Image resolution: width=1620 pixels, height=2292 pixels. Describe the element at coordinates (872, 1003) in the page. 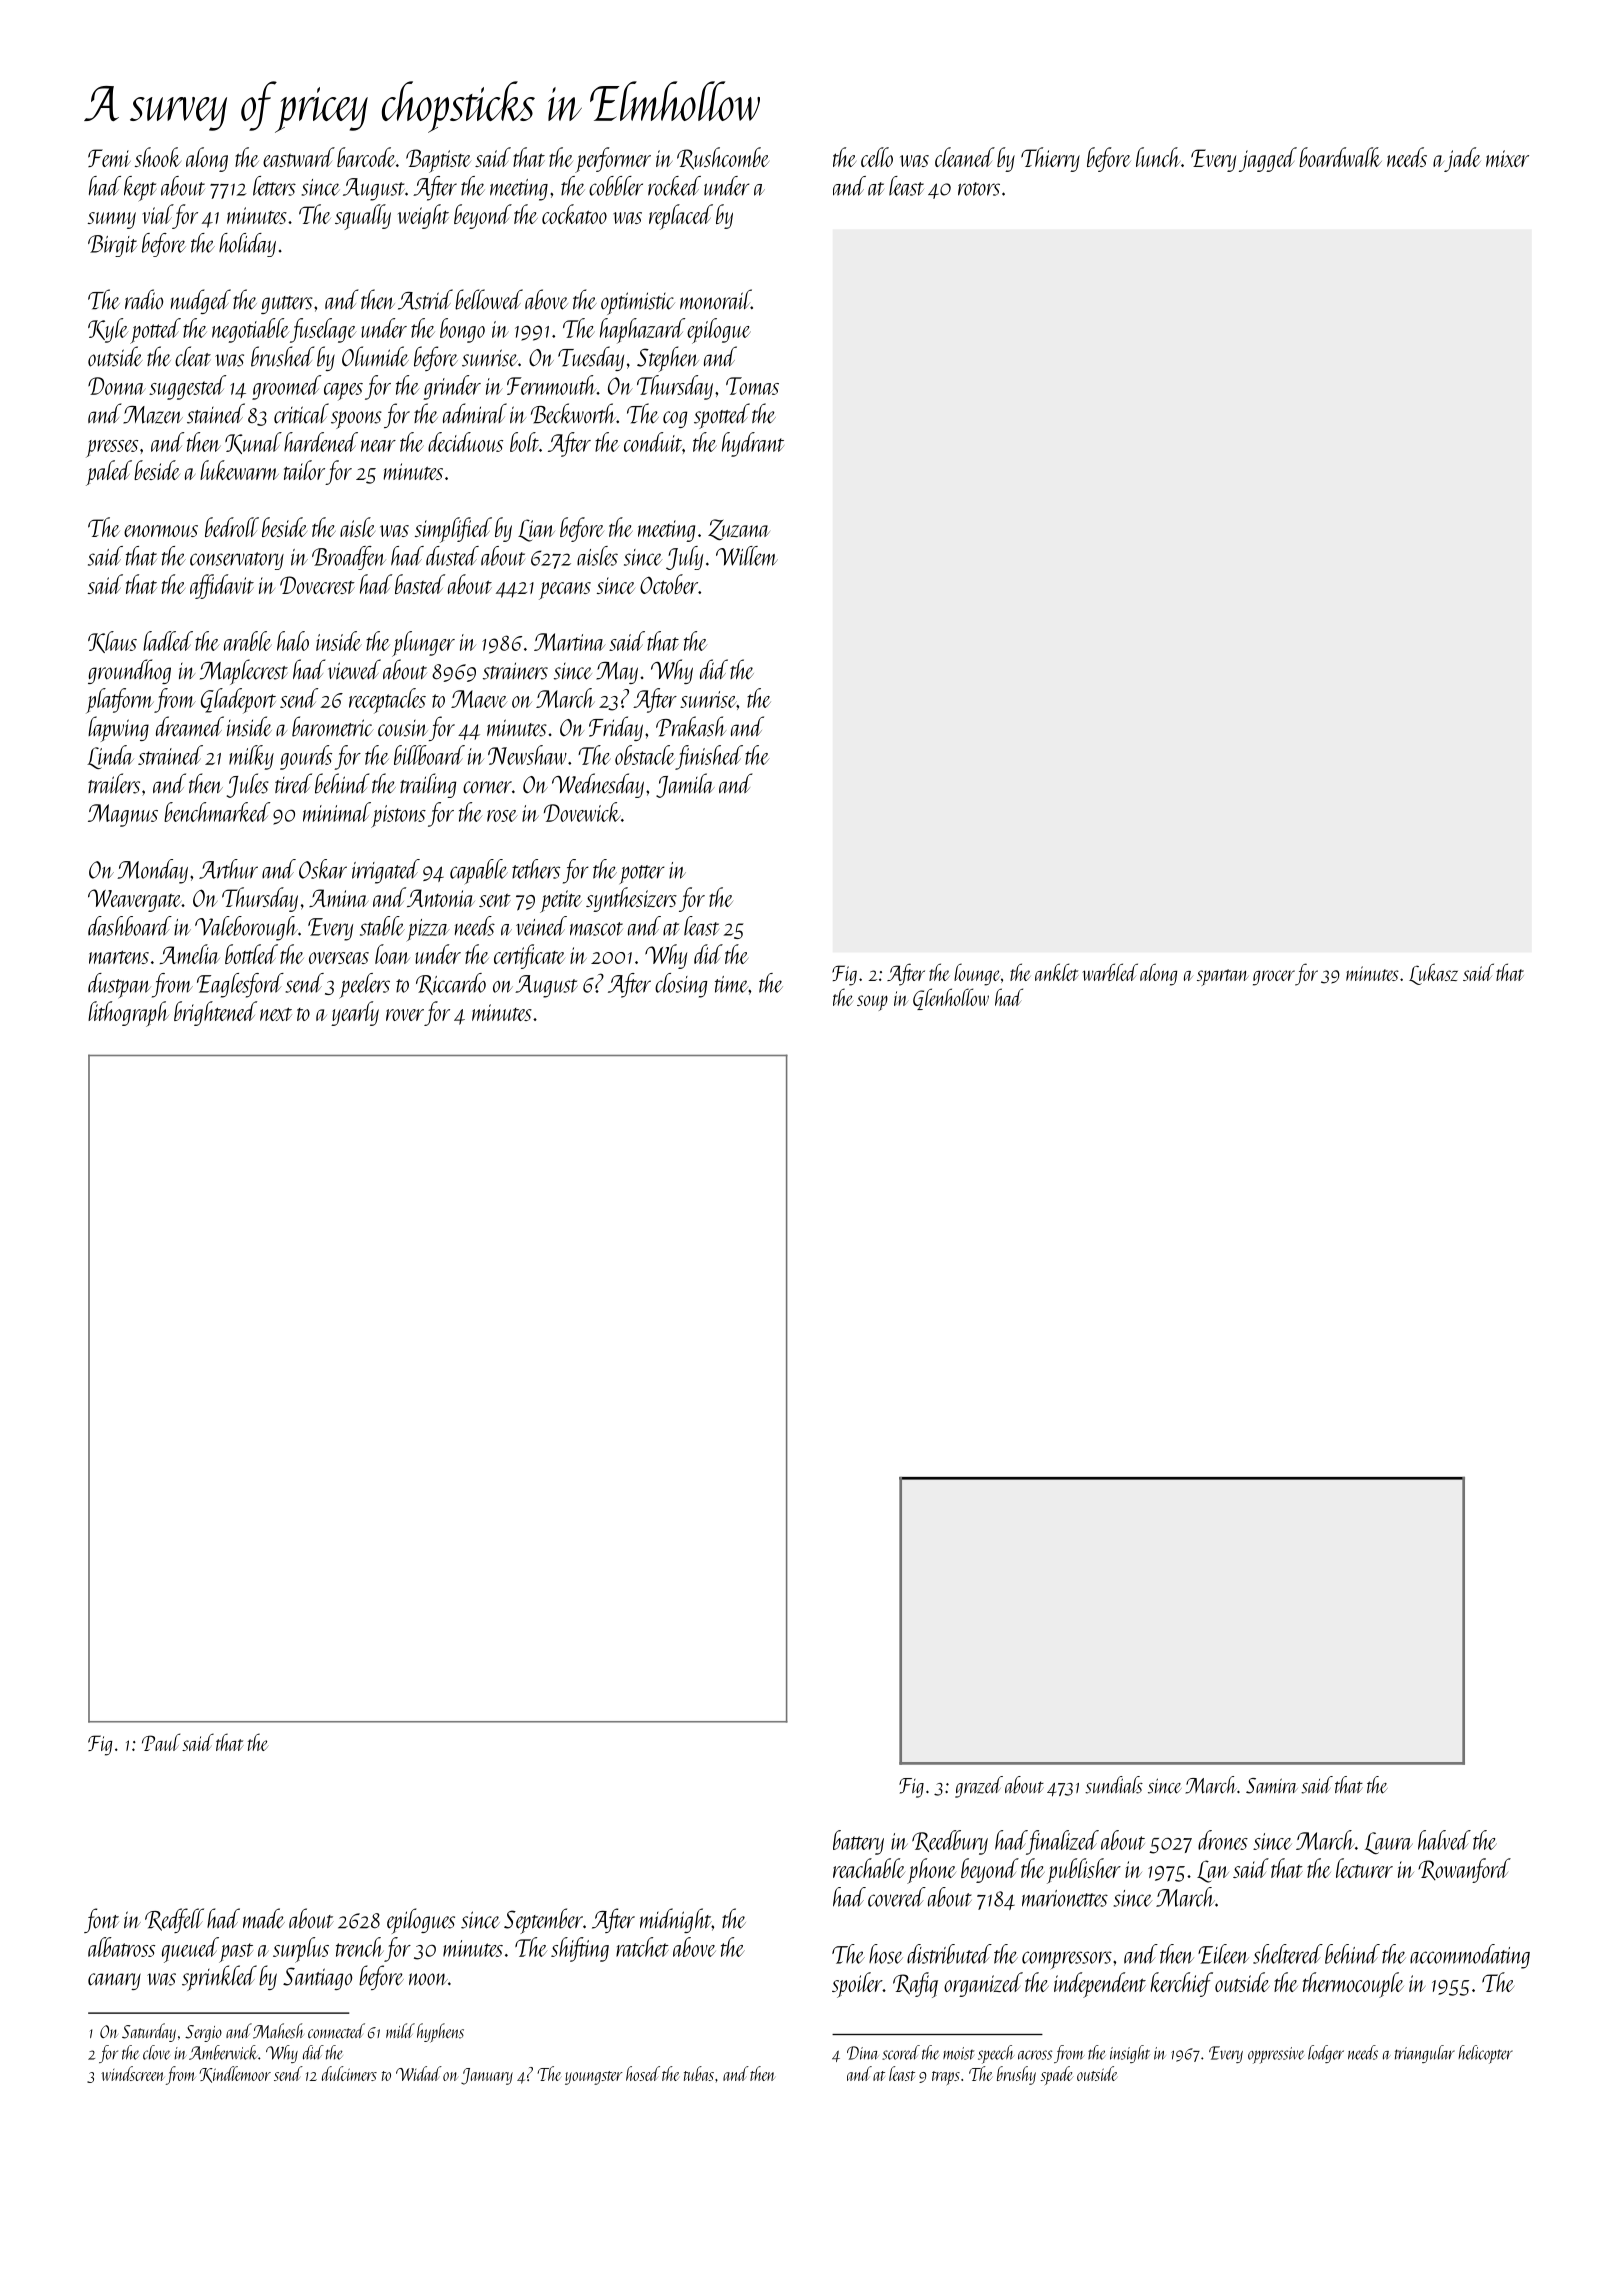

I see `soup` at that location.
